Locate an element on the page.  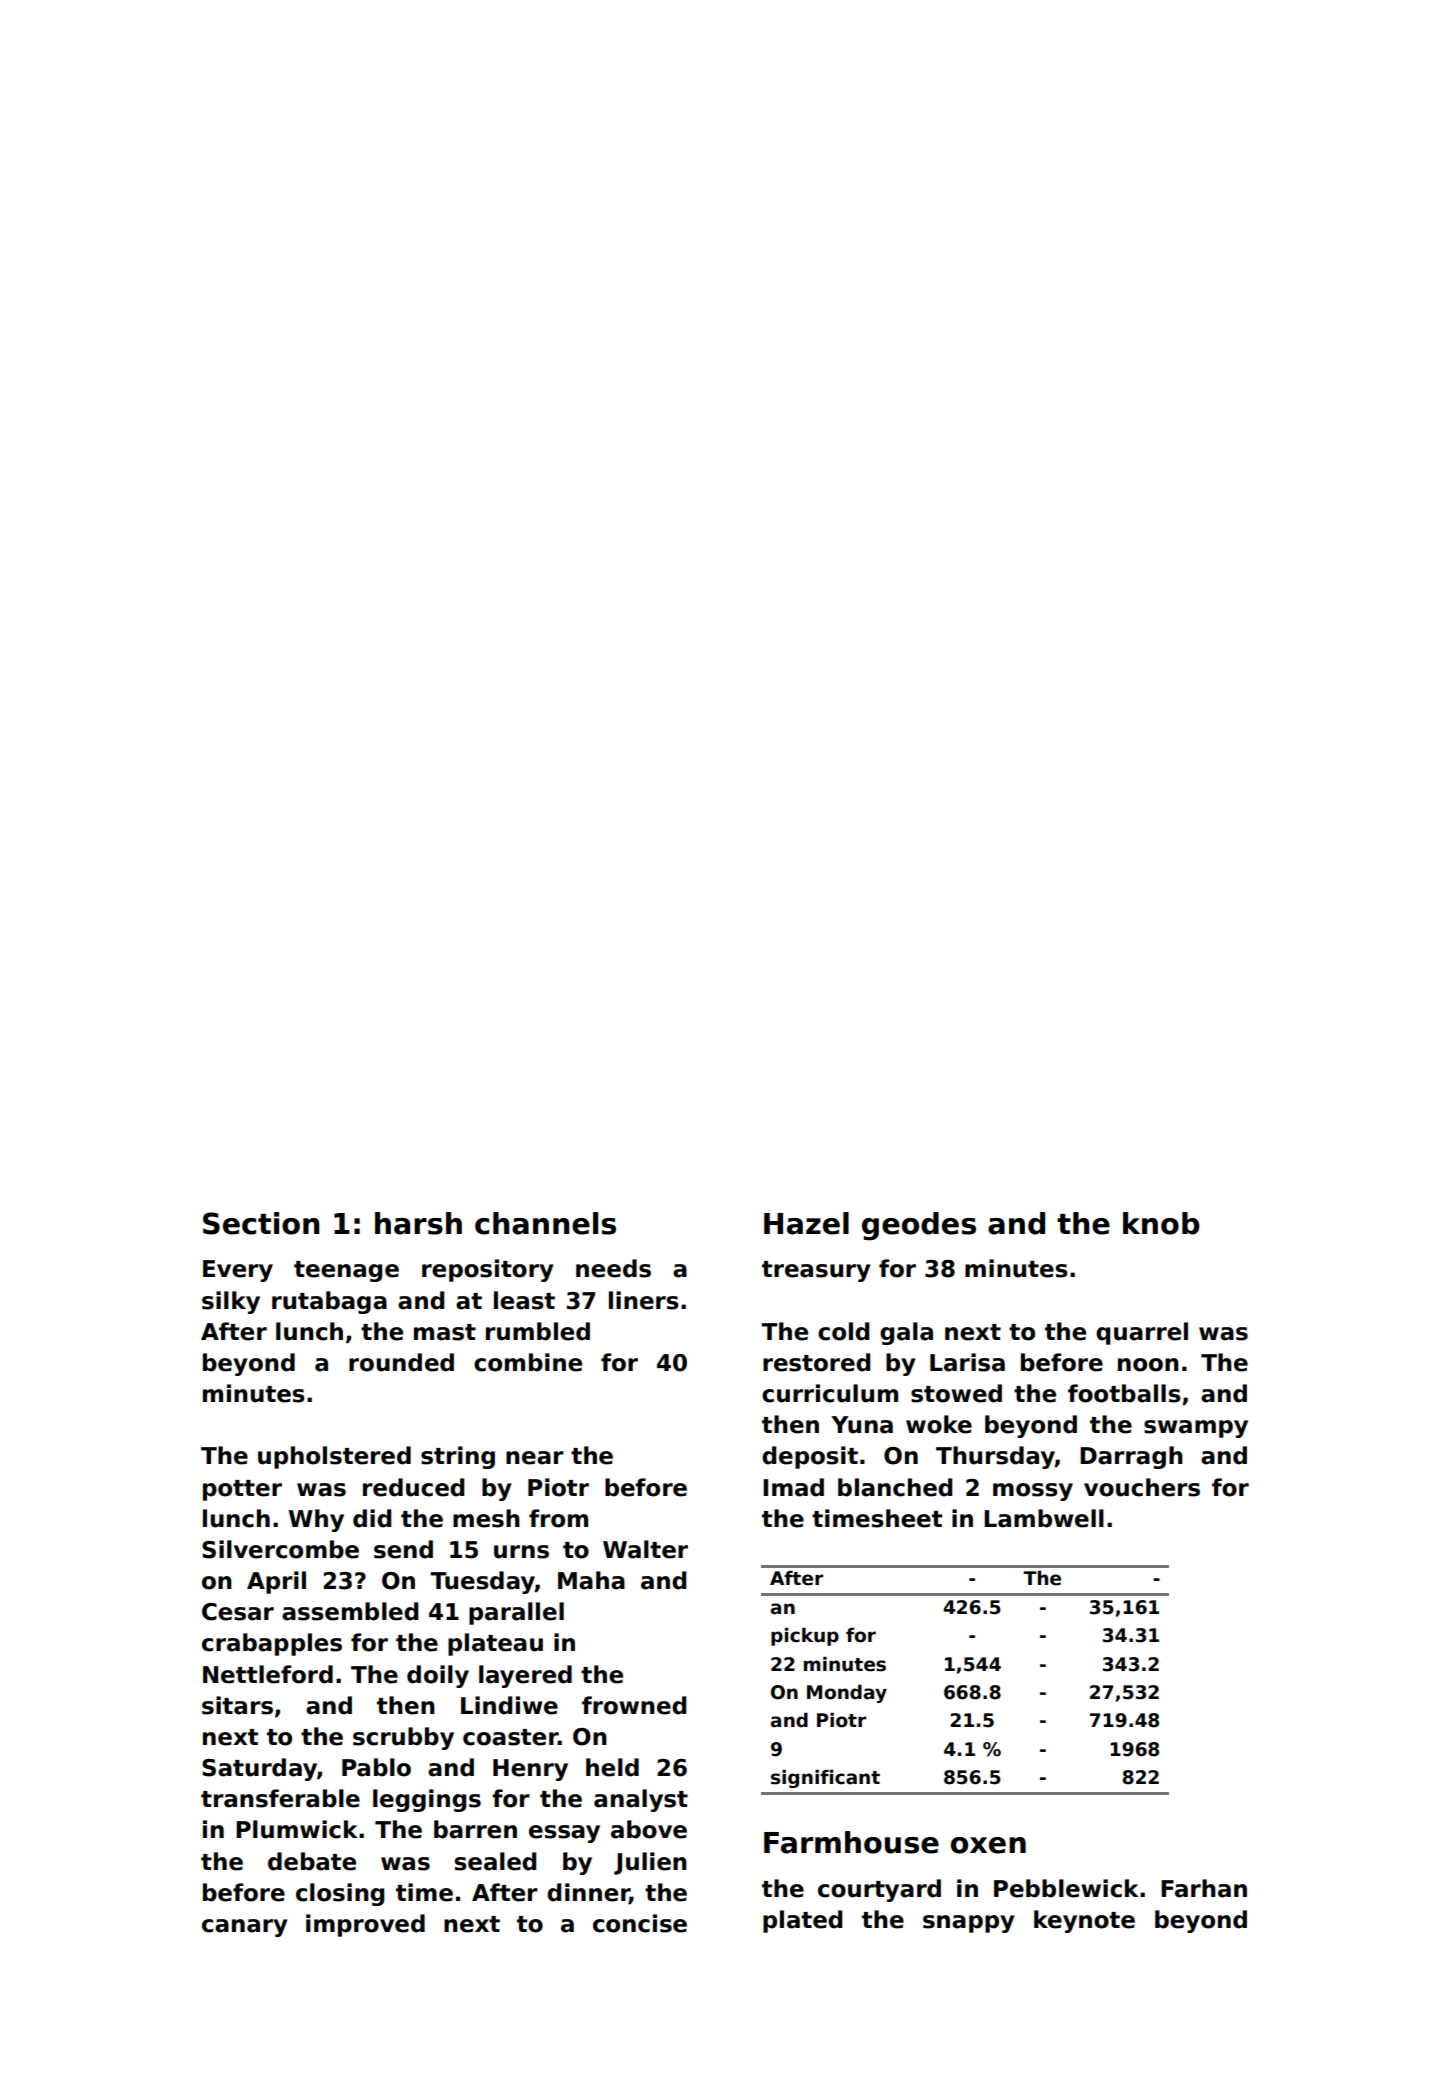
Section is located at coordinates (261, 1223).
